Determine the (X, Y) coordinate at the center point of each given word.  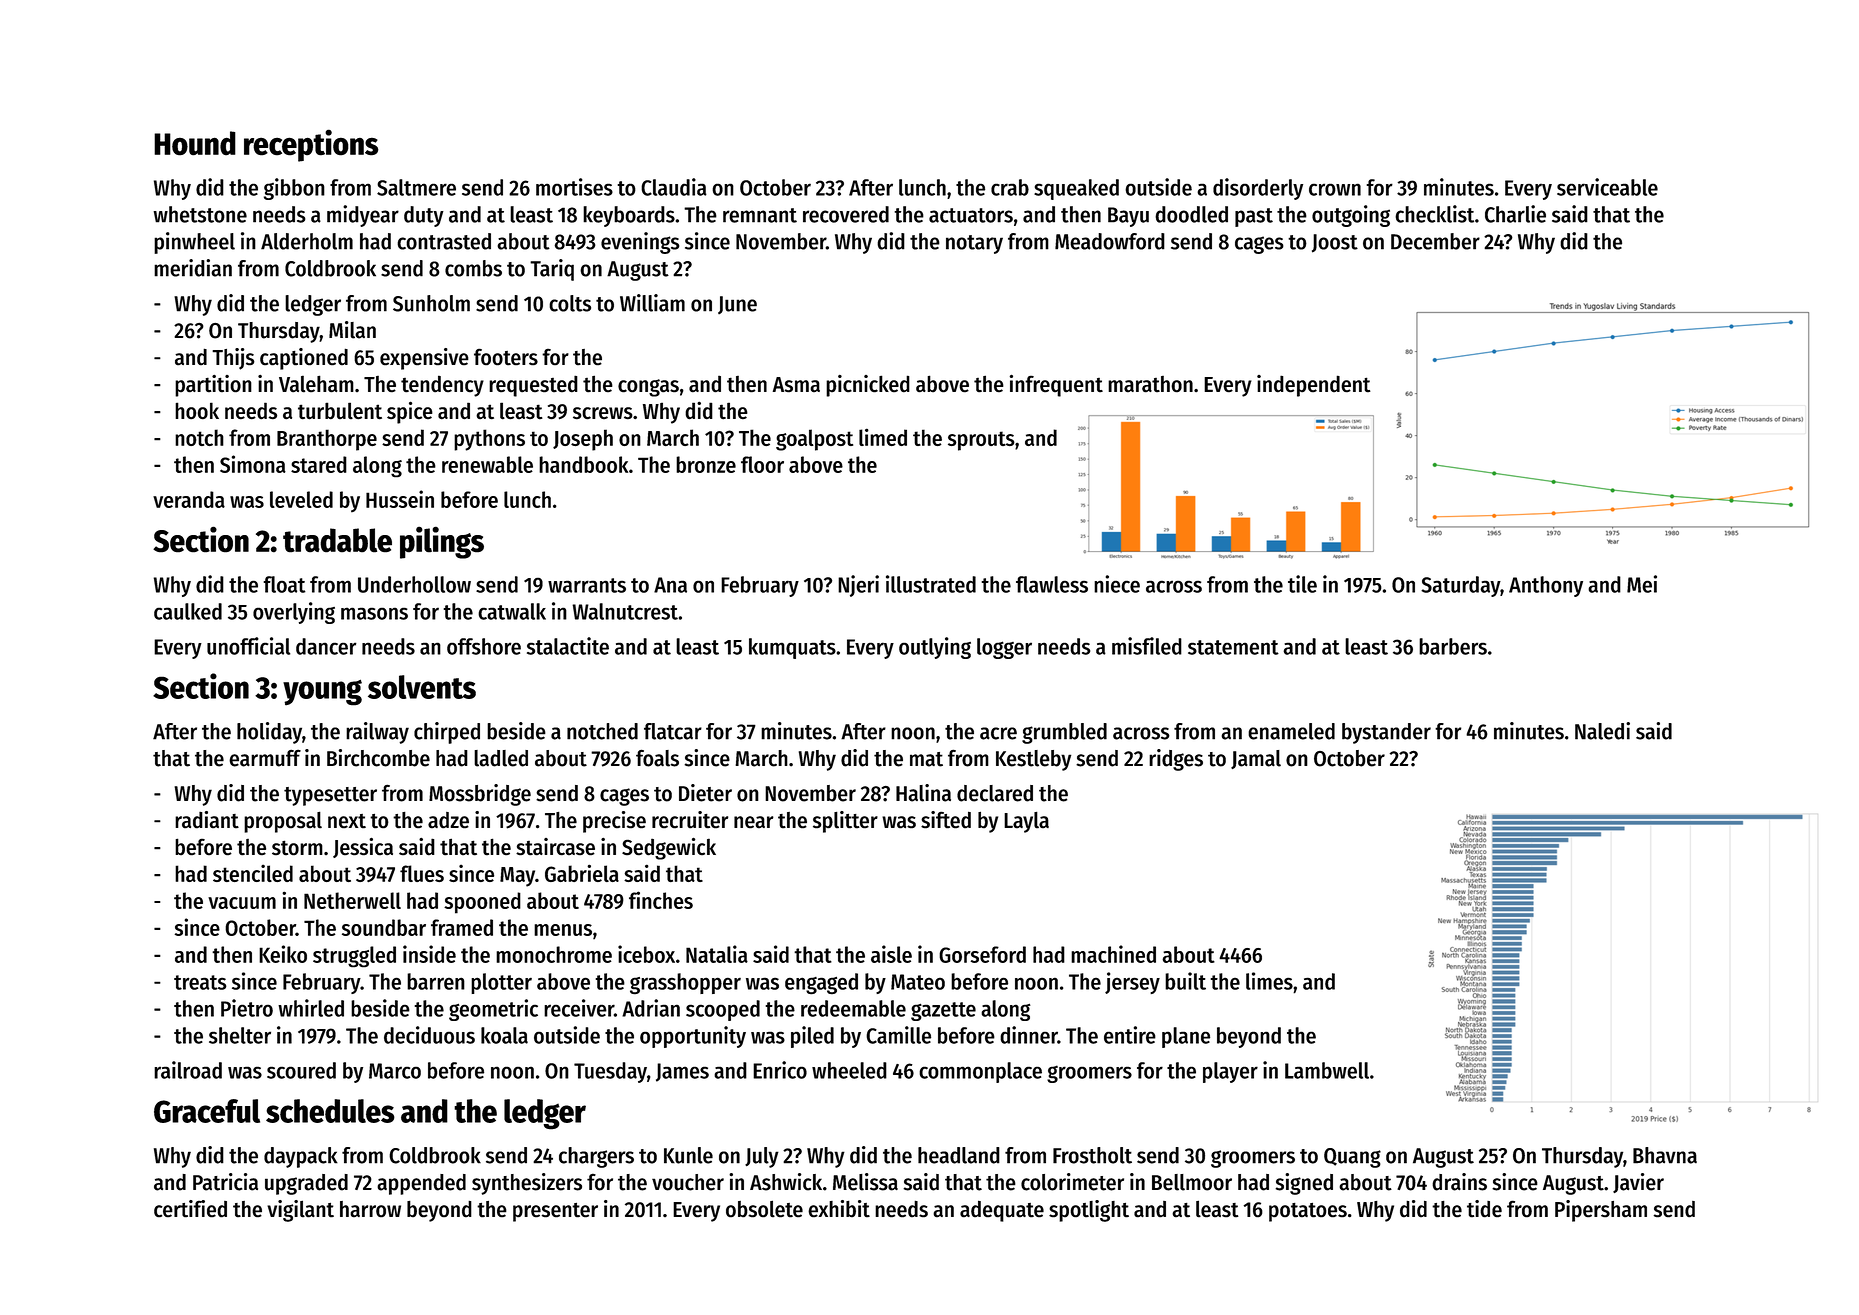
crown (1335, 189)
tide (1484, 1209)
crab (1010, 187)
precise (614, 822)
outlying (935, 648)
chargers (596, 1157)
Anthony (1546, 586)
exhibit (839, 1209)
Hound (195, 143)
